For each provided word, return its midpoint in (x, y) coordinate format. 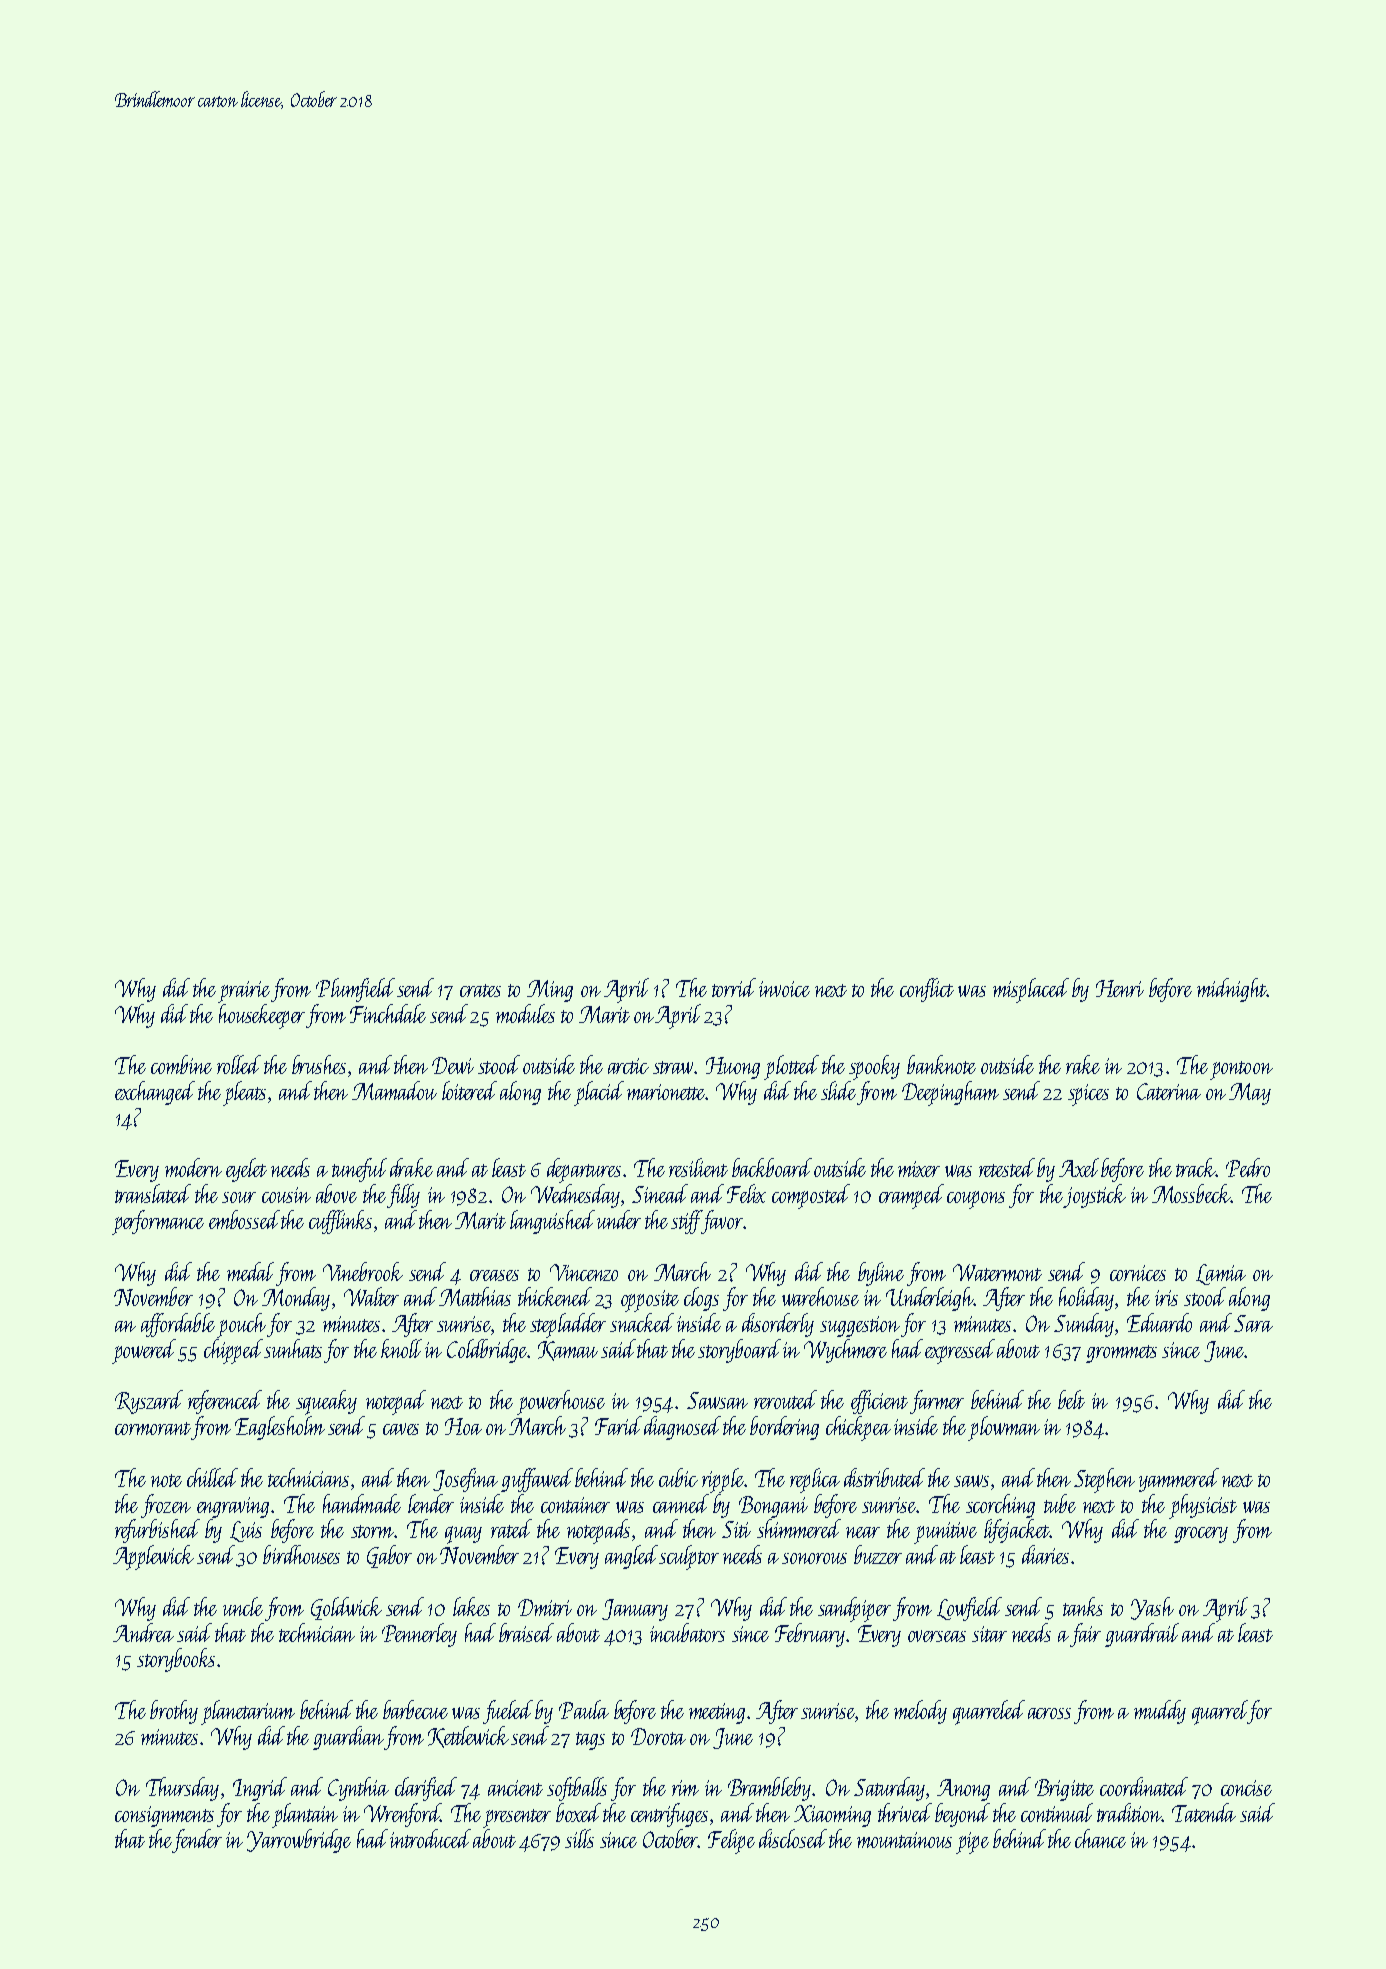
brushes (319, 1064)
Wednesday (575, 1196)
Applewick (153, 1557)
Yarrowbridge (299, 1841)
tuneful (359, 1170)
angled (632, 1557)
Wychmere (845, 1351)
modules (525, 1013)
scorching (1000, 1506)
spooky (874, 1067)
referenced (225, 1402)
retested (1007, 1167)
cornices (1138, 1273)
